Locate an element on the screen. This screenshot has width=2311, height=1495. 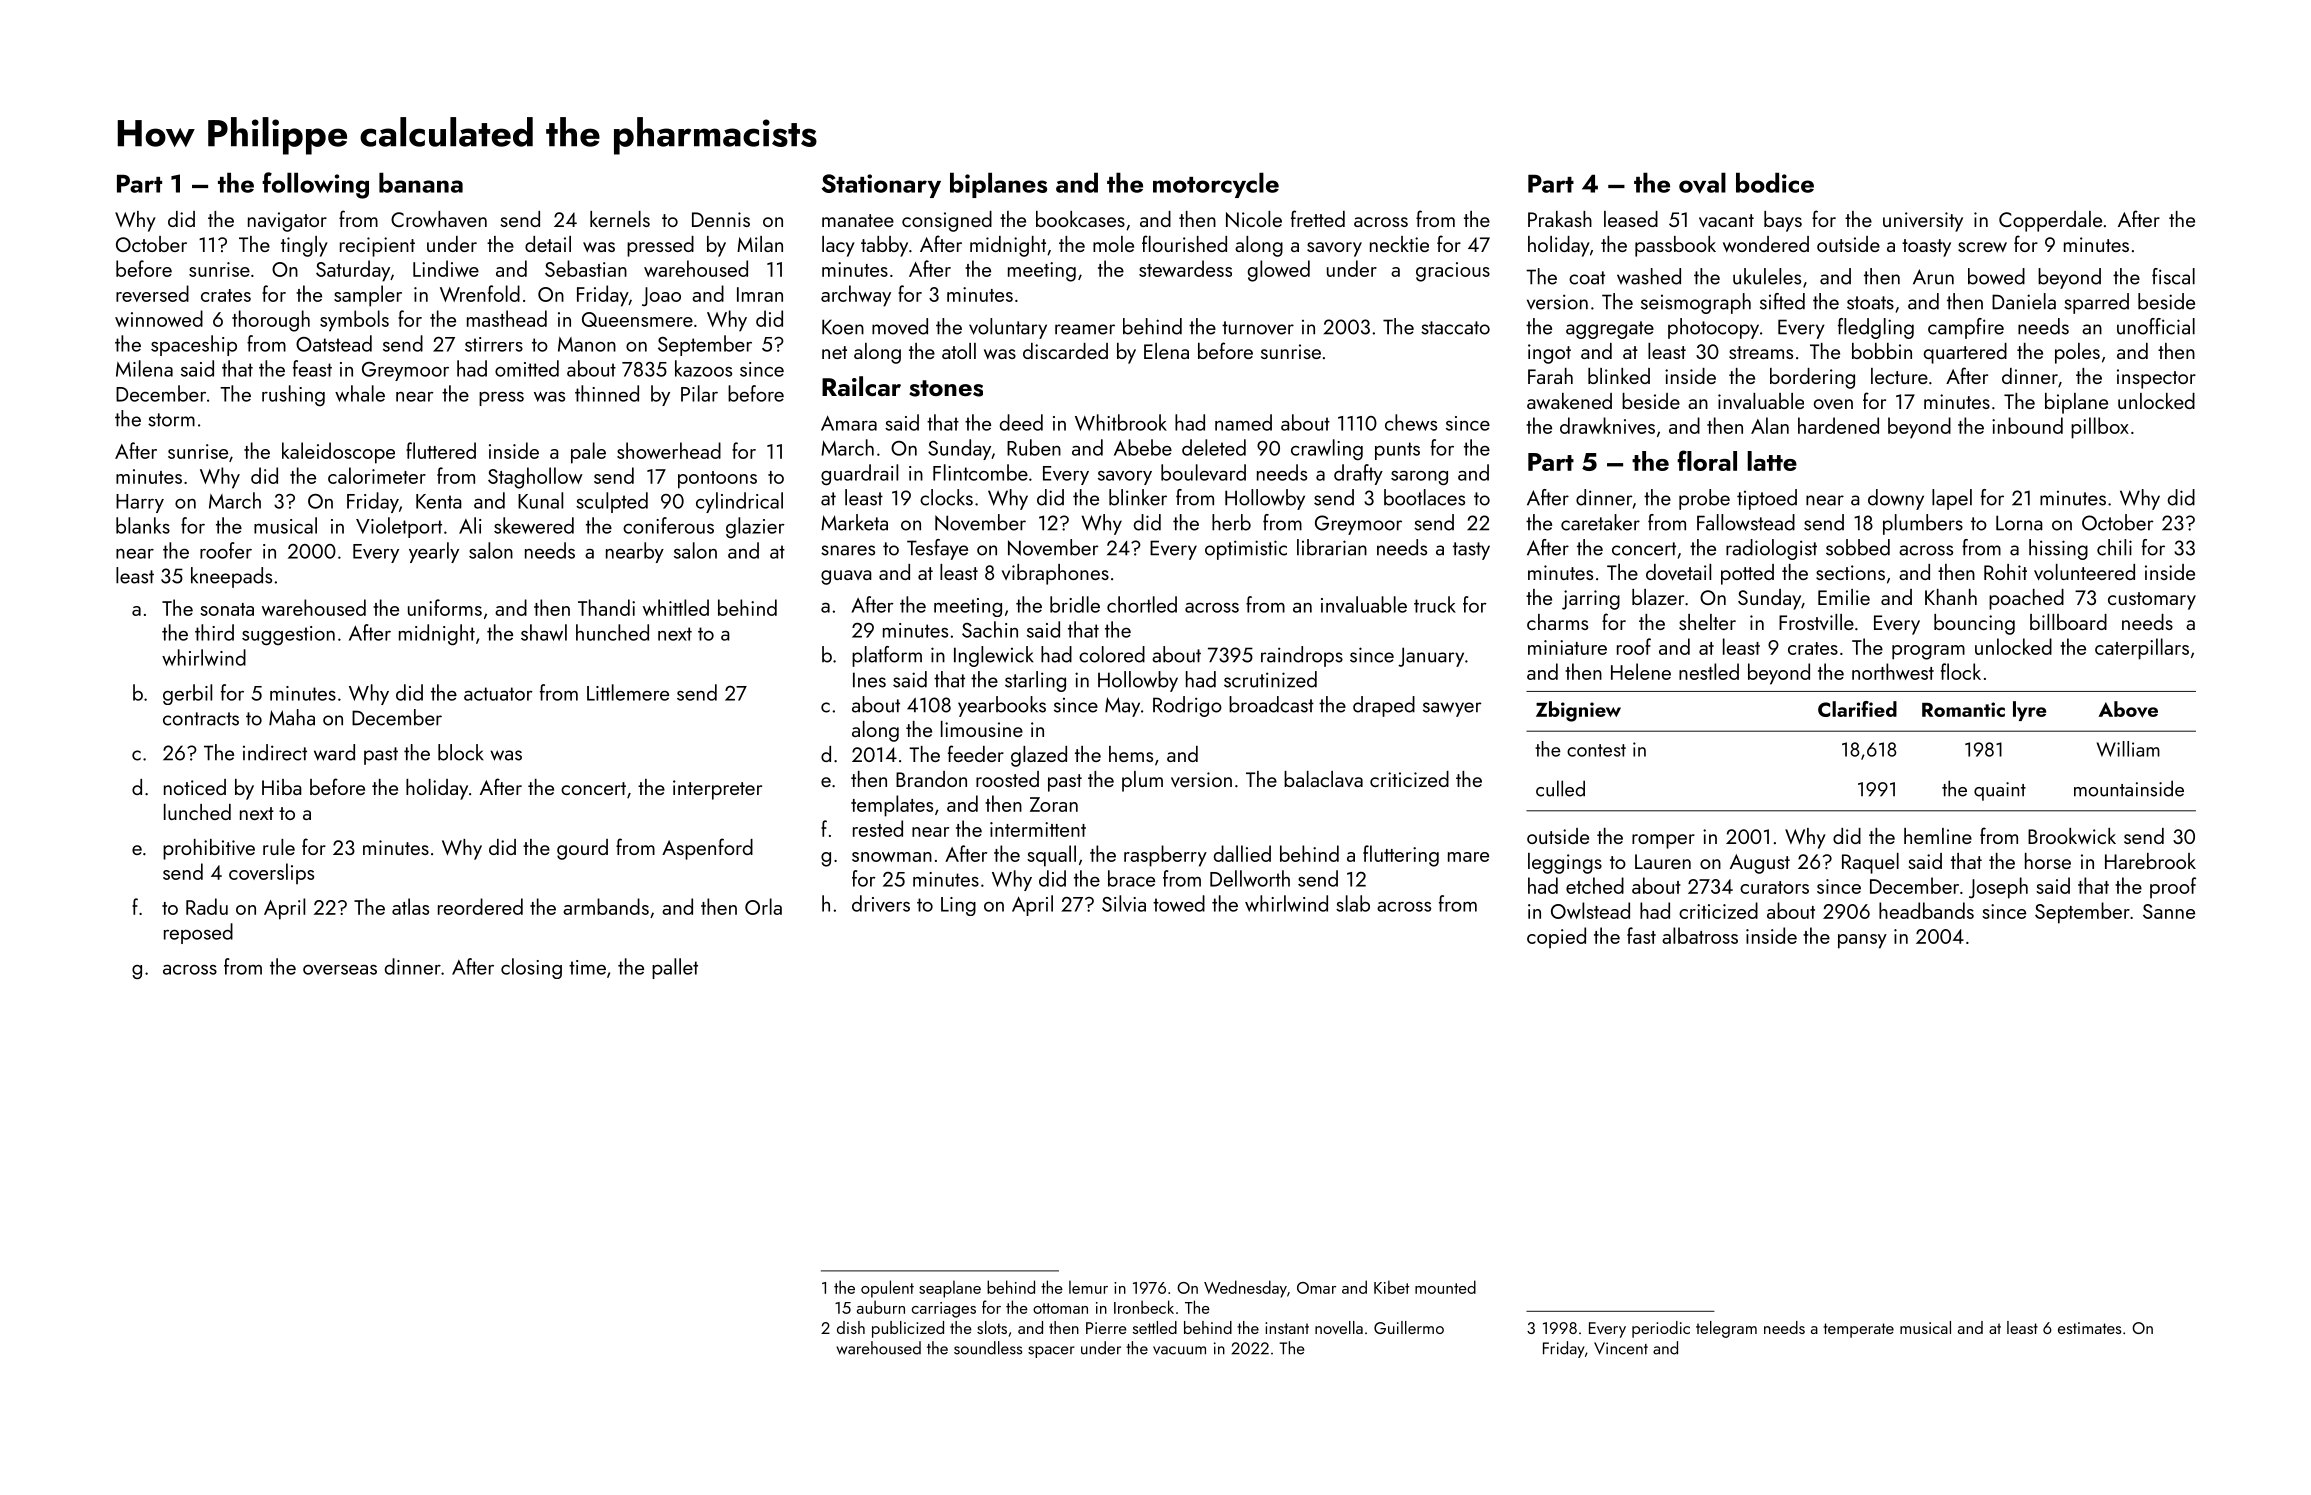
gourd is located at coordinates (582, 849).
